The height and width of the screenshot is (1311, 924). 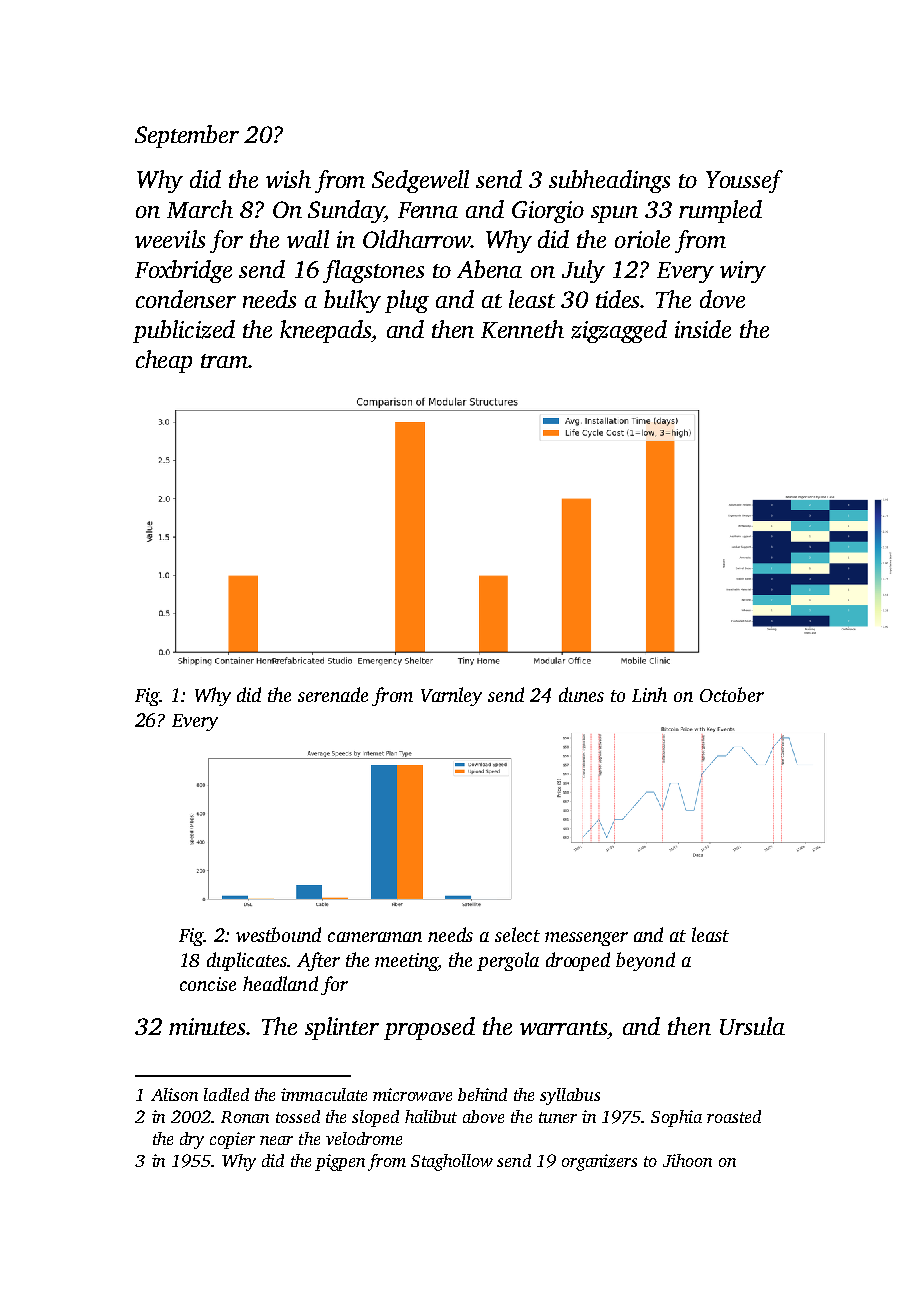 I want to click on subheadings, so click(x=609, y=181).
